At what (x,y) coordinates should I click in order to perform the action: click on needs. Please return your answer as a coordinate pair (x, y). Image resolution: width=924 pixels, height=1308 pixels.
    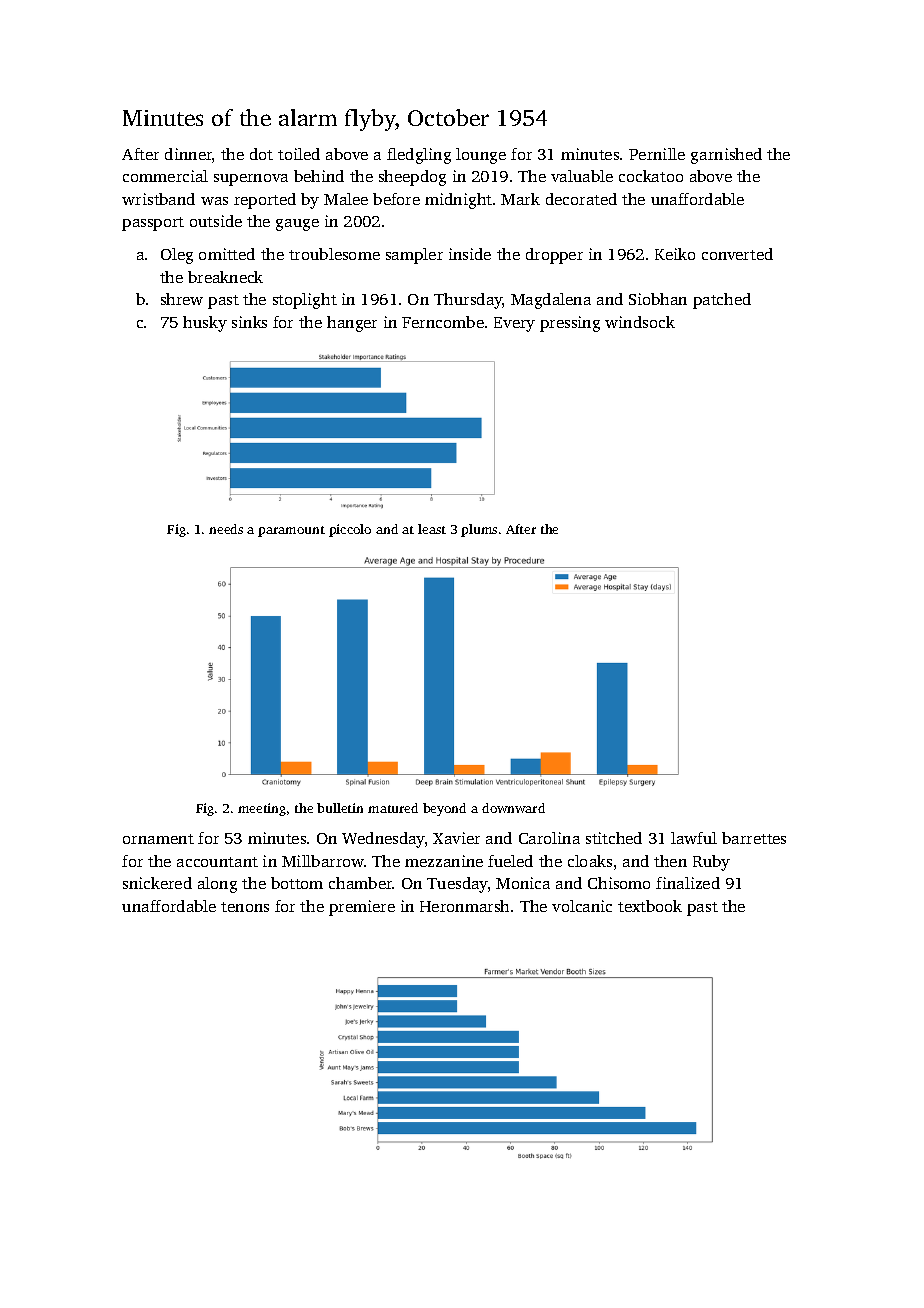
    Looking at the image, I should click on (226, 529).
